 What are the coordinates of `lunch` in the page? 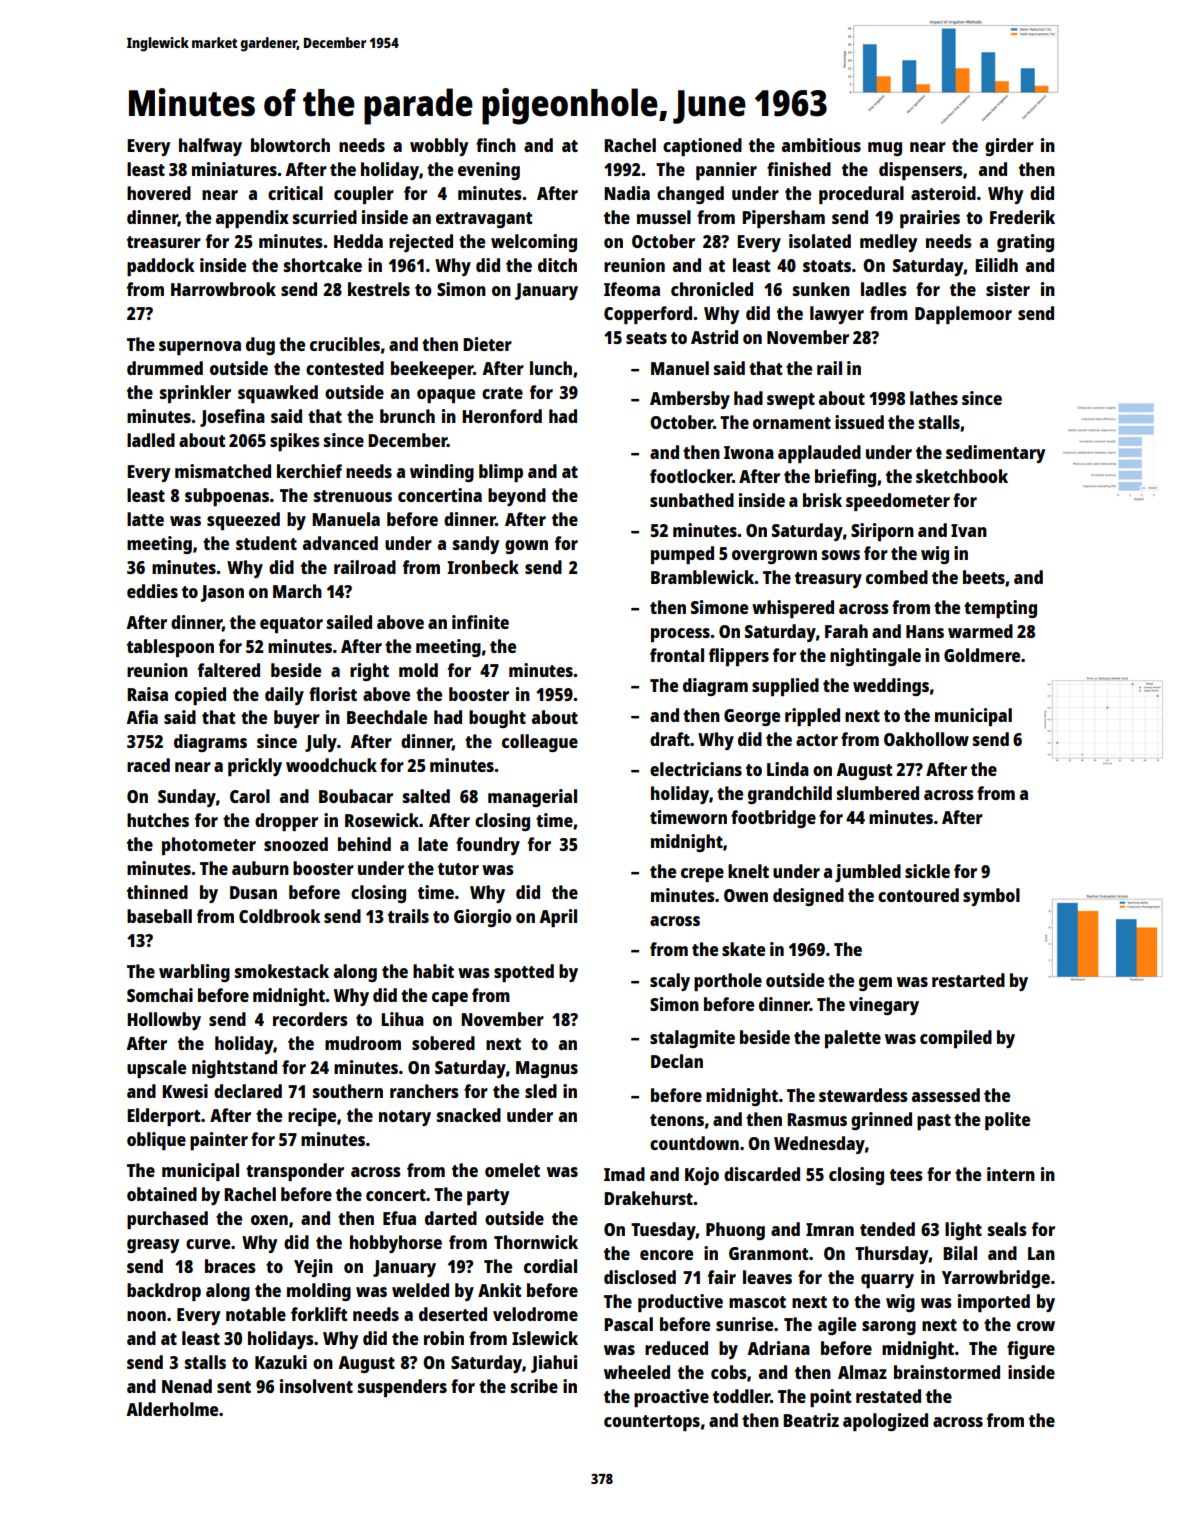 It's located at (551, 368).
